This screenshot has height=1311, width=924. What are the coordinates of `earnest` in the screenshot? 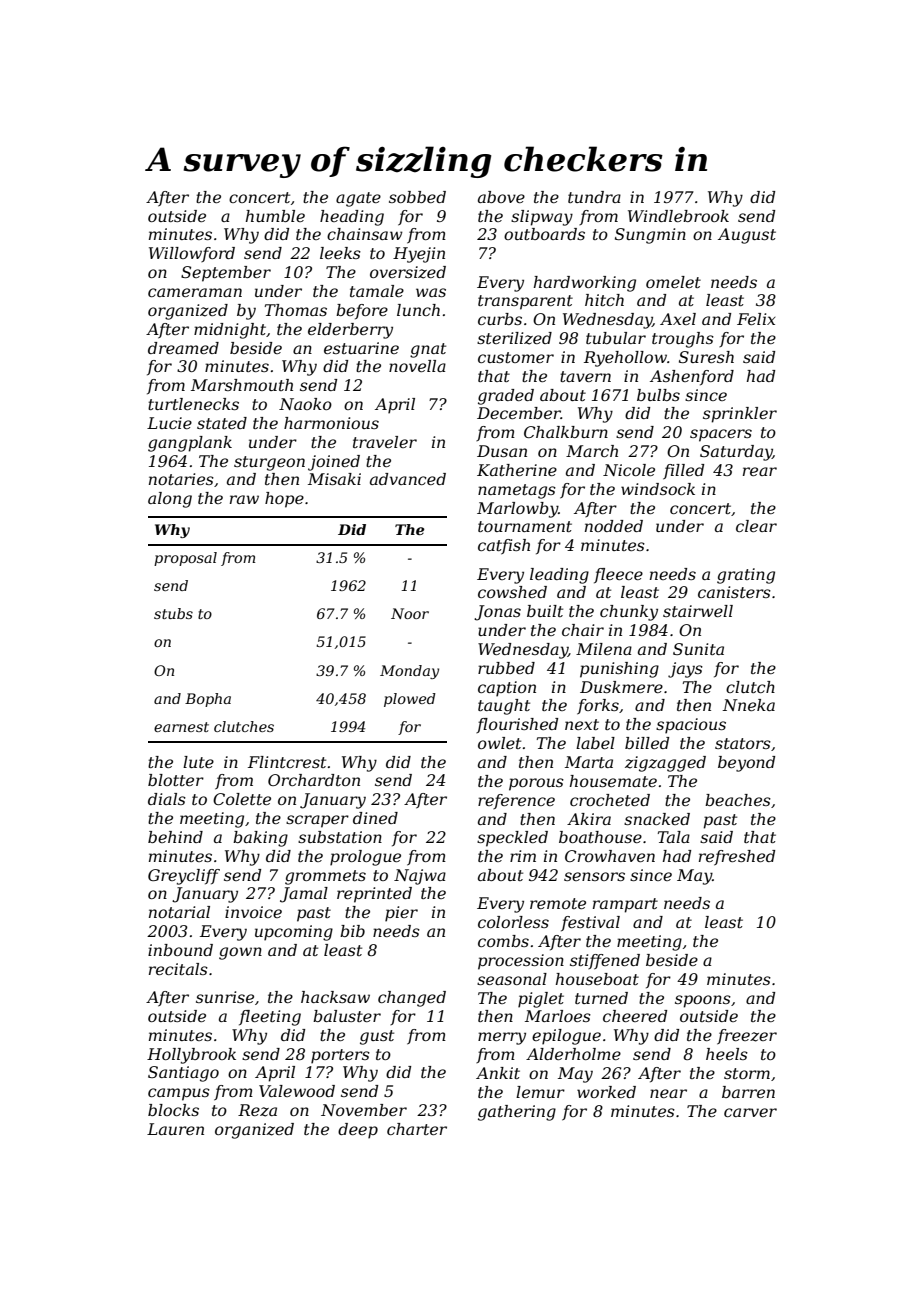 It's located at (181, 727).
